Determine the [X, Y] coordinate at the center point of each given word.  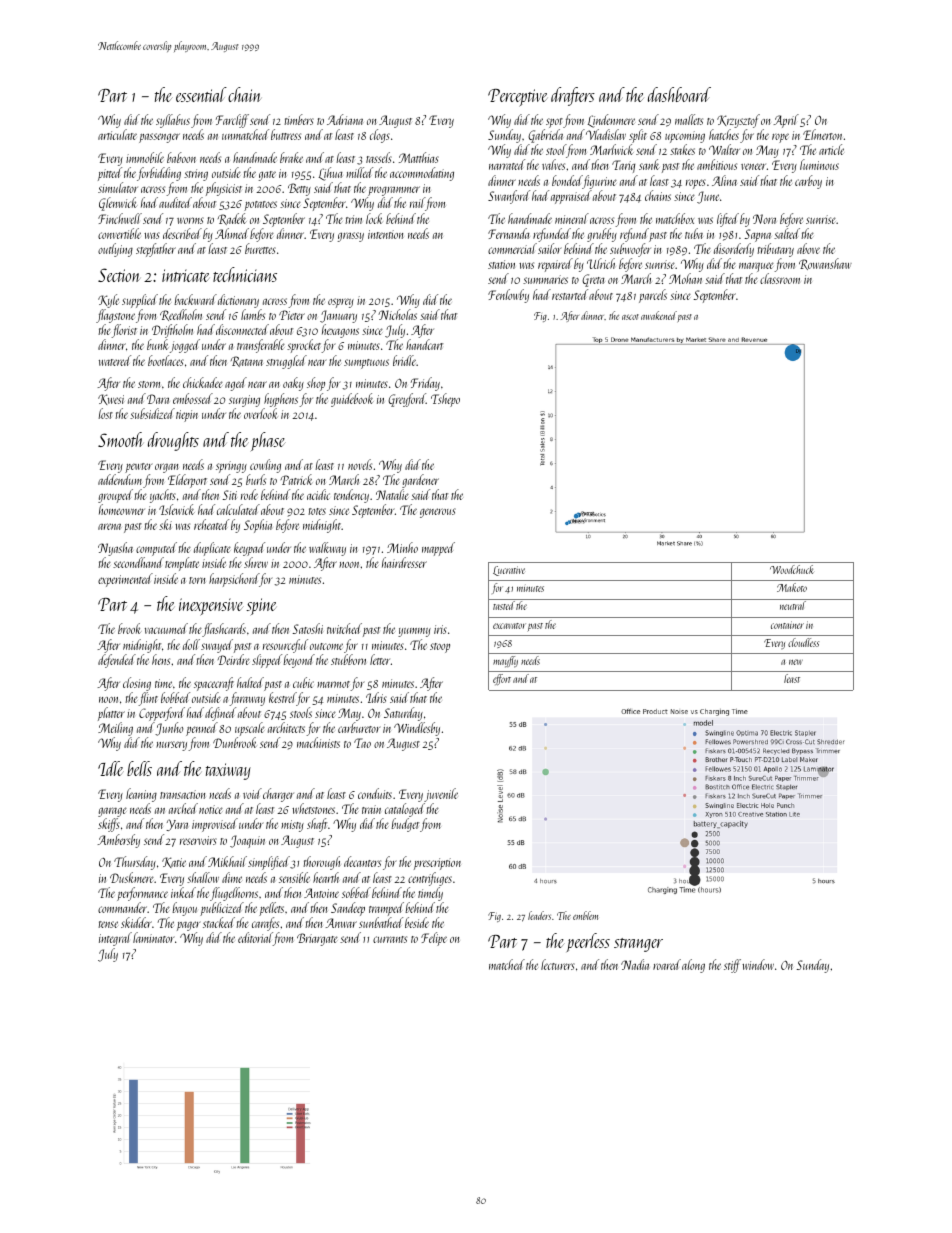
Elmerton [822, 134]
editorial [255, 939]
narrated [507, 164]
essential [201, 94]
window [758, 964]
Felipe [434, 939]
